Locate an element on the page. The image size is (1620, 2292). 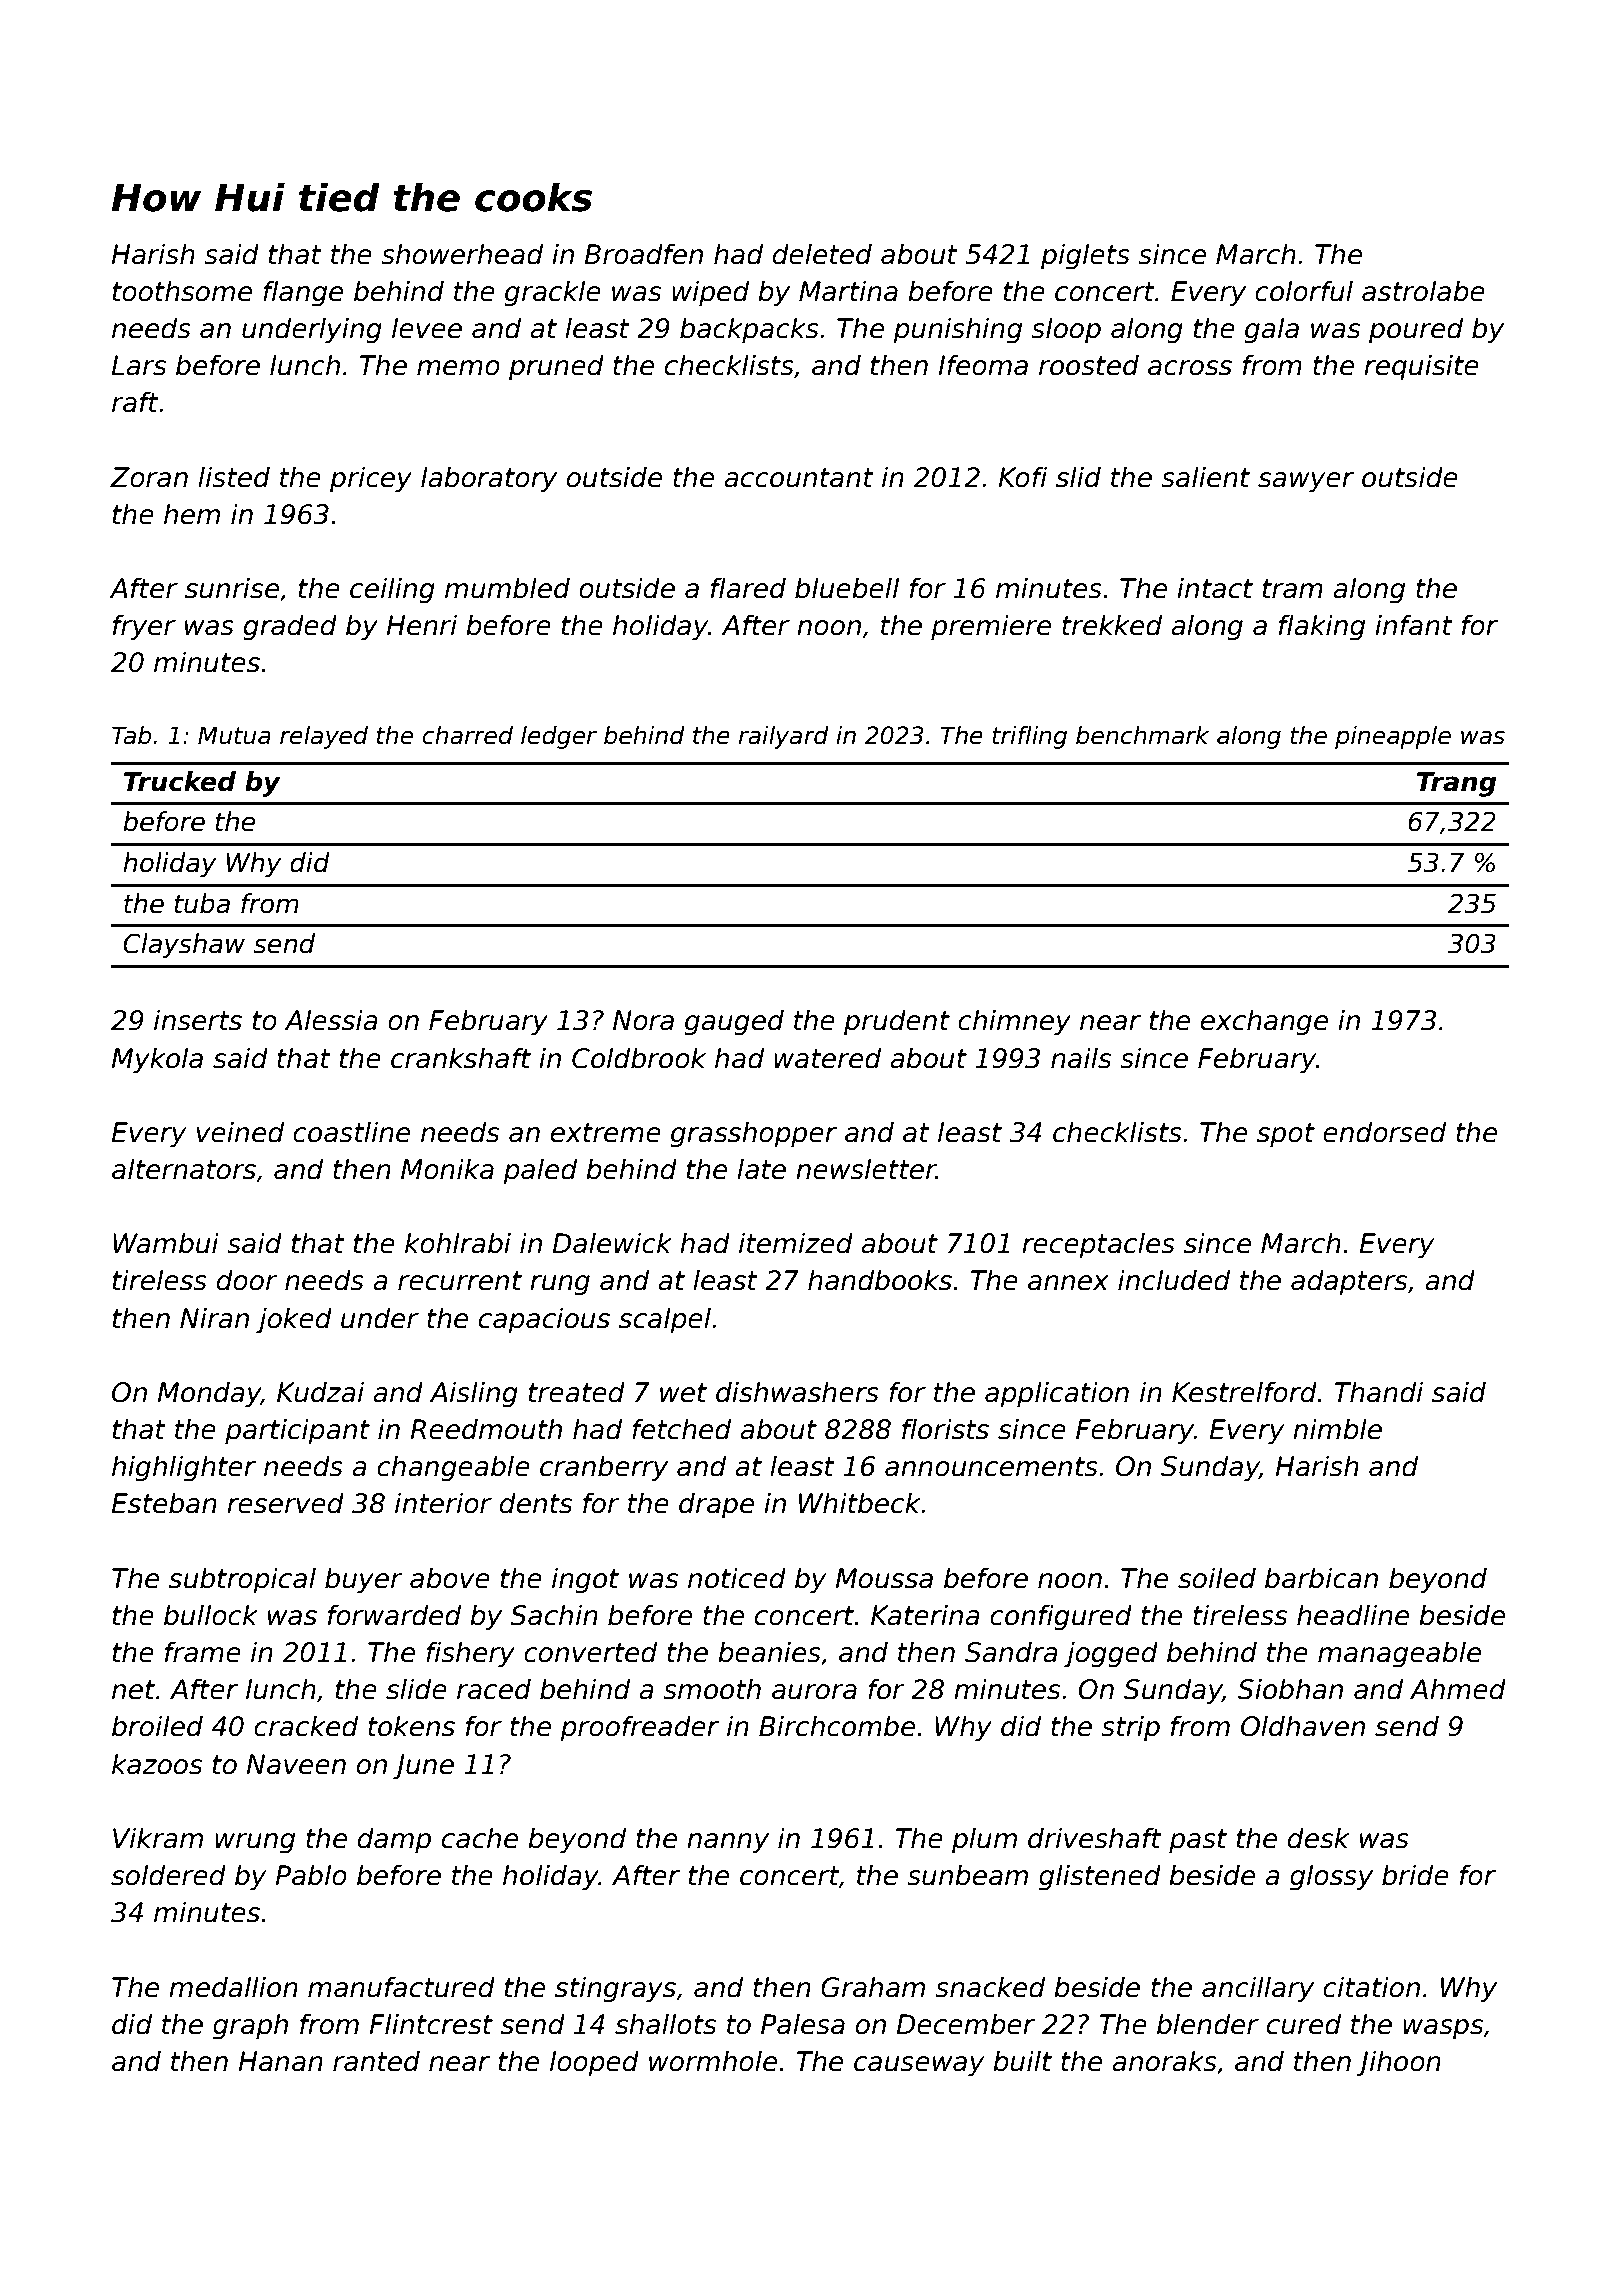
Coldbrook is located at coordinates (639, 1058).
